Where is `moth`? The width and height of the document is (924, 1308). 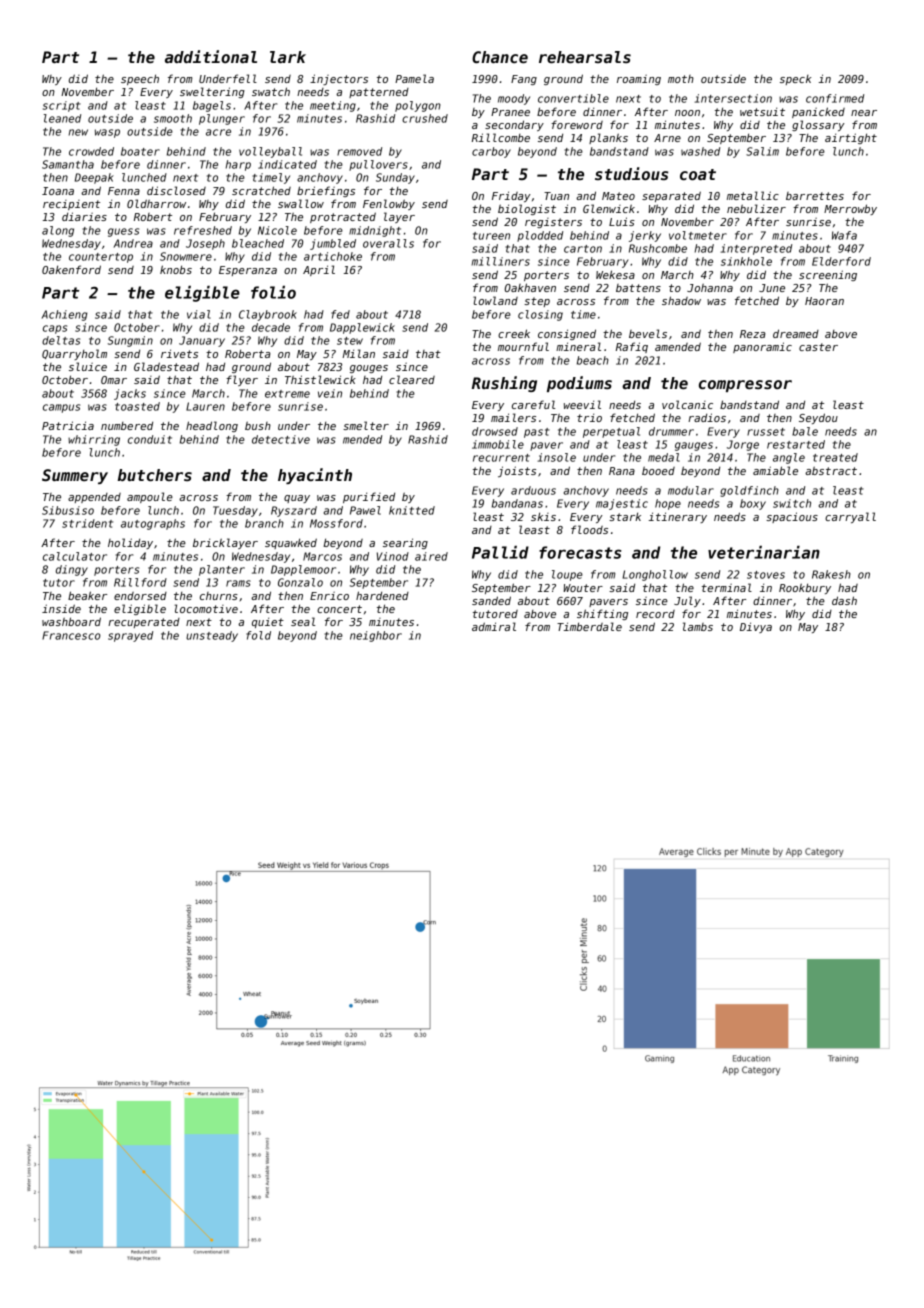 moth is located at coordinates (681, 79).
